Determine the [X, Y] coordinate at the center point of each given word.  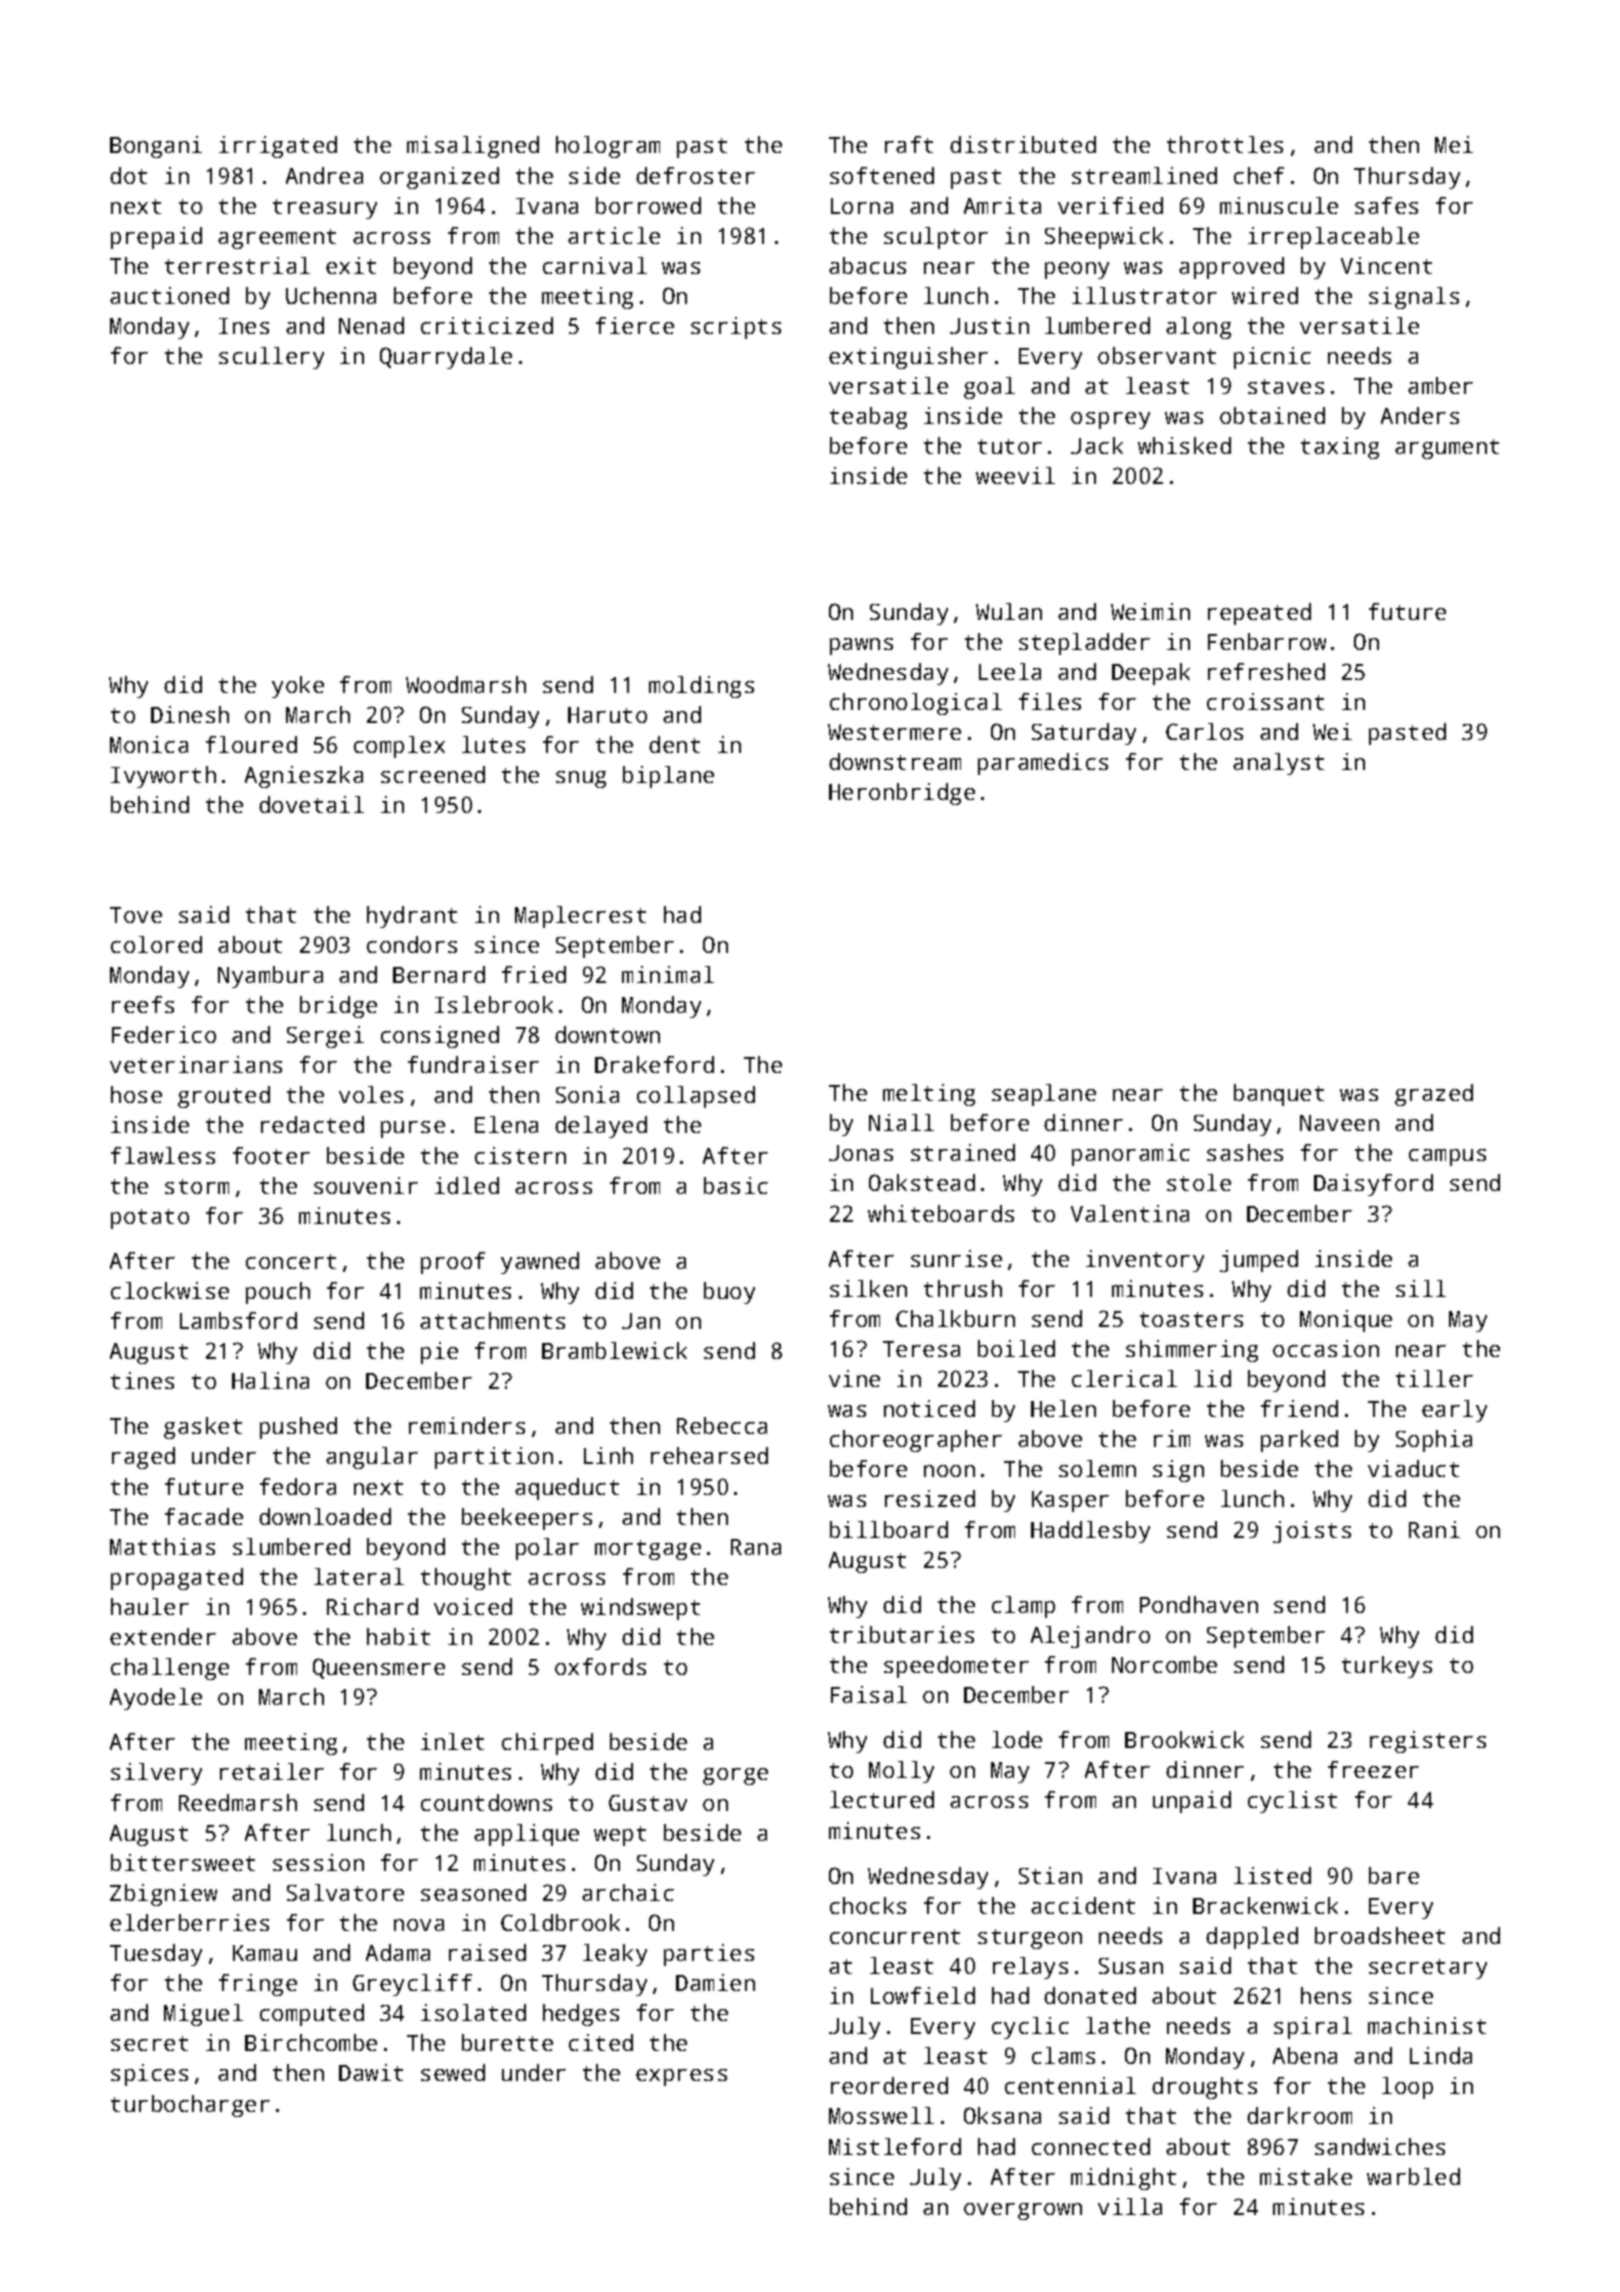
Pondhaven [1199, 1604]
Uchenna [331, 295]
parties [709, 1955]
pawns [861, 646]
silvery [156, 1774]
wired [1265, 295]
